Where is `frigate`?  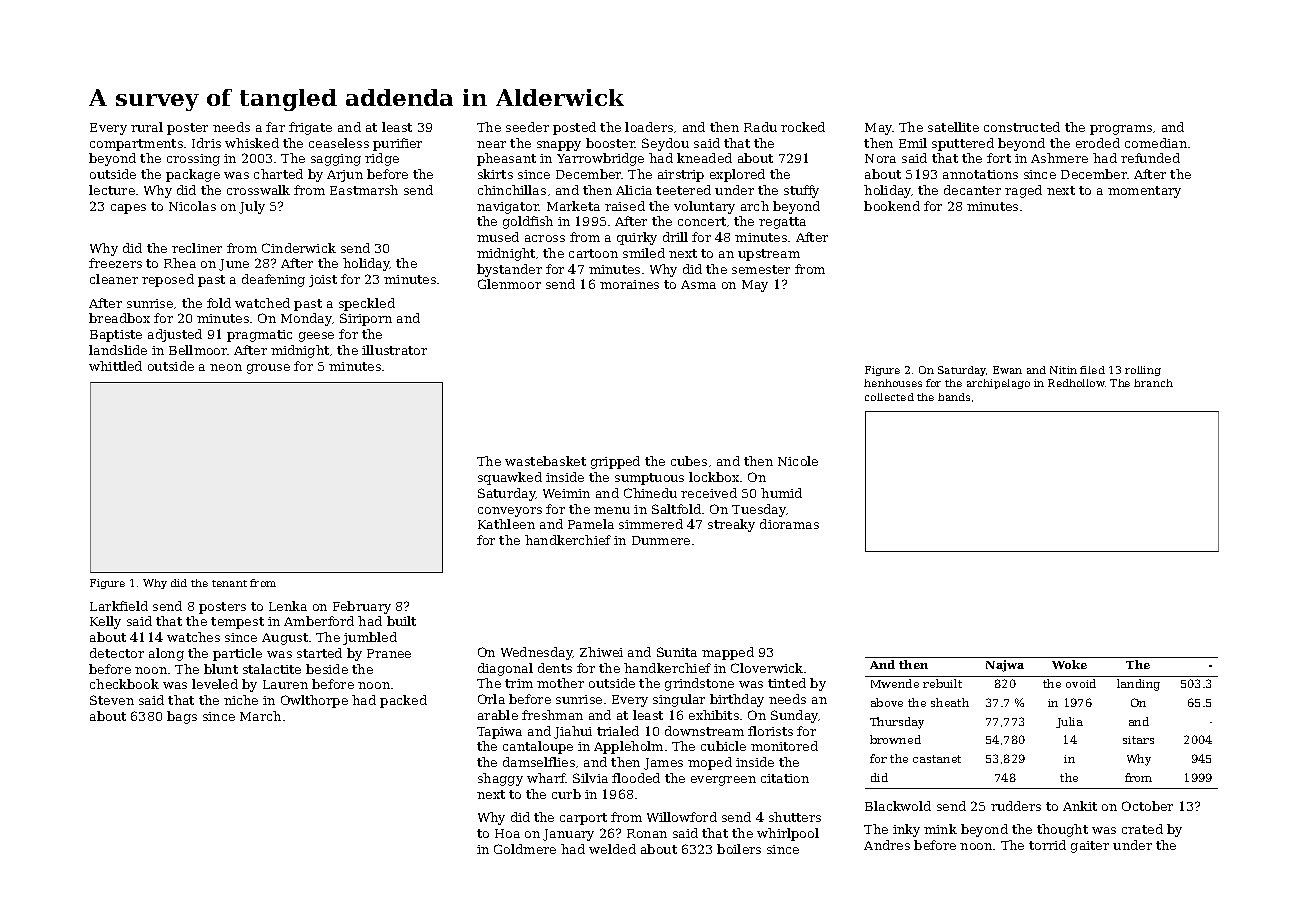 frigate is located at coordinates (310, 128).
